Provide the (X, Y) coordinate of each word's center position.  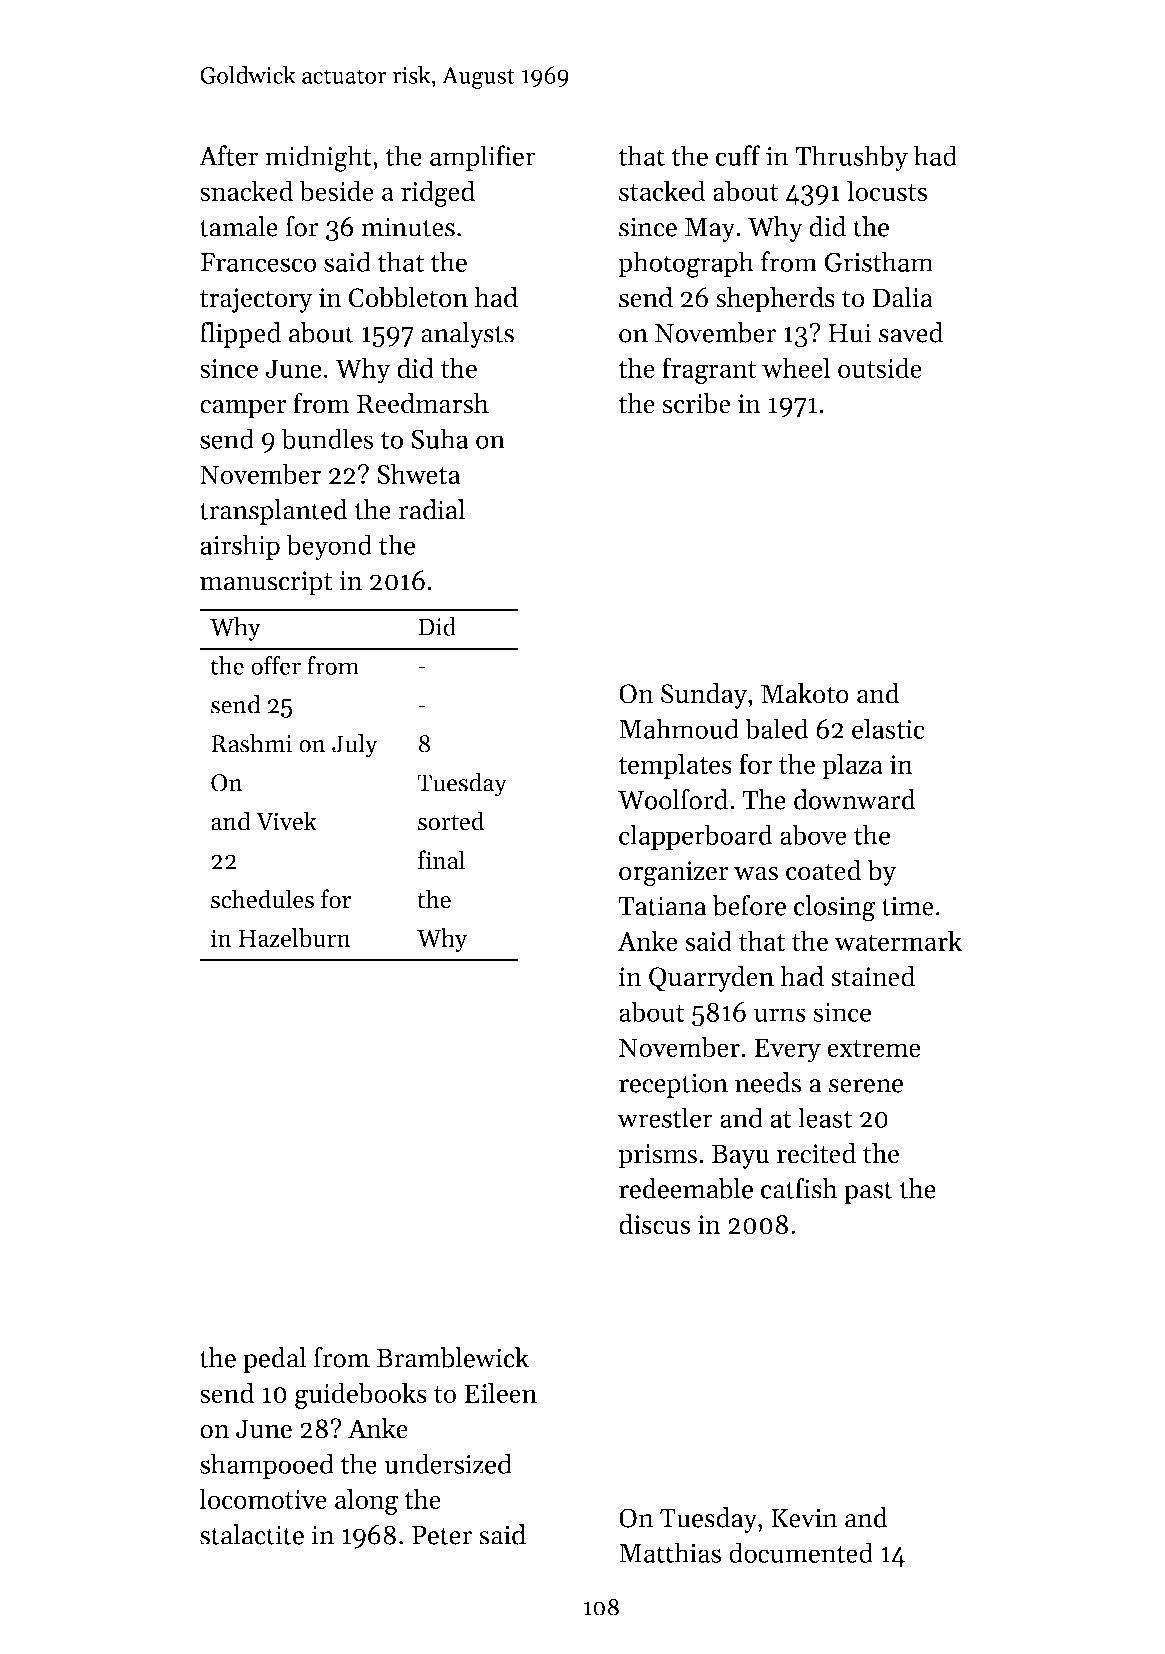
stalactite (252, 1534)
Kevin (804, 1518)
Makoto (805, 693)
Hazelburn (294, 937)
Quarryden (711, 979)
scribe (696, 403)
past (868, 1193)
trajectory (256, 300)
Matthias (670, 1552)
